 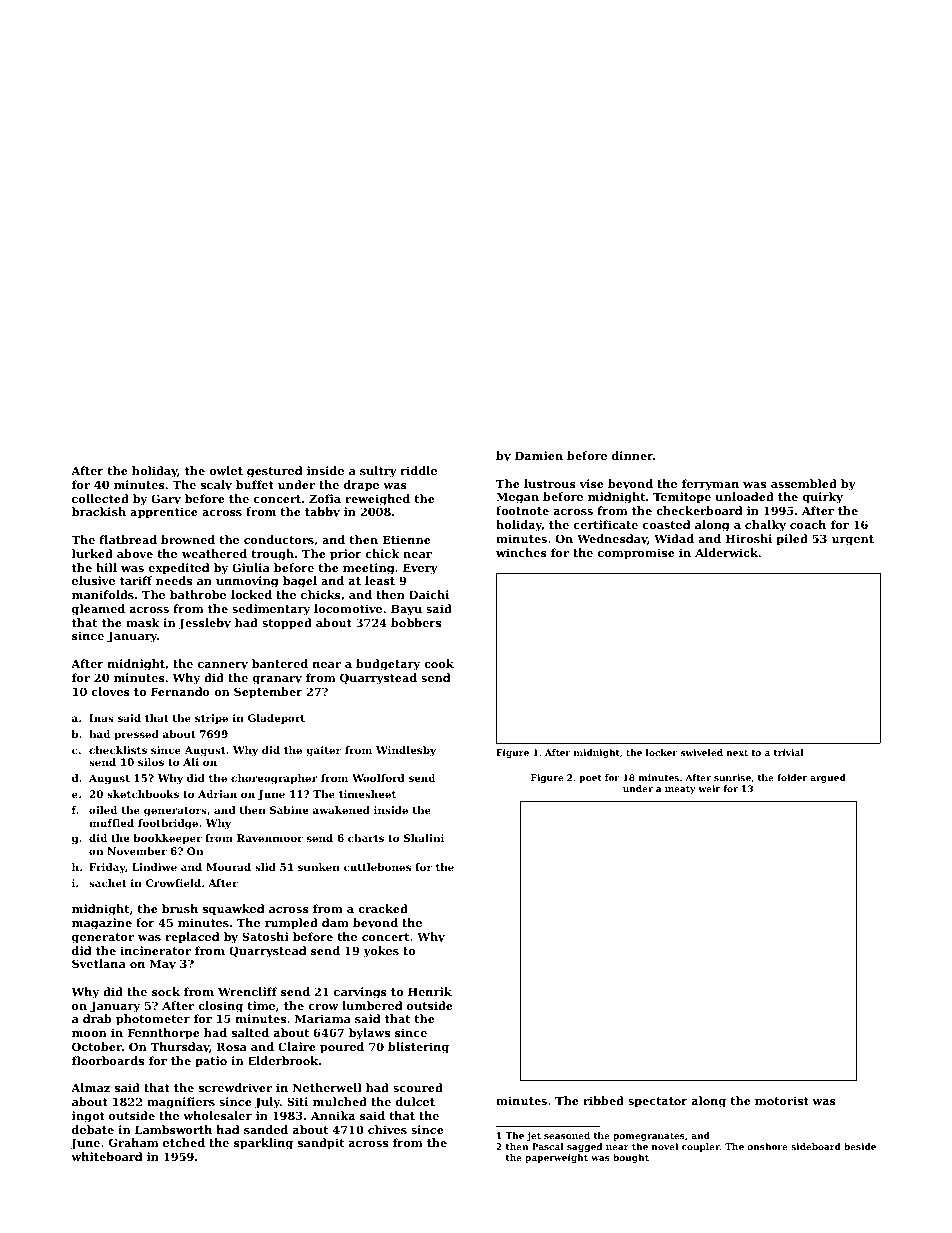 I want to click on assembled, so click(x=804, y=483).
